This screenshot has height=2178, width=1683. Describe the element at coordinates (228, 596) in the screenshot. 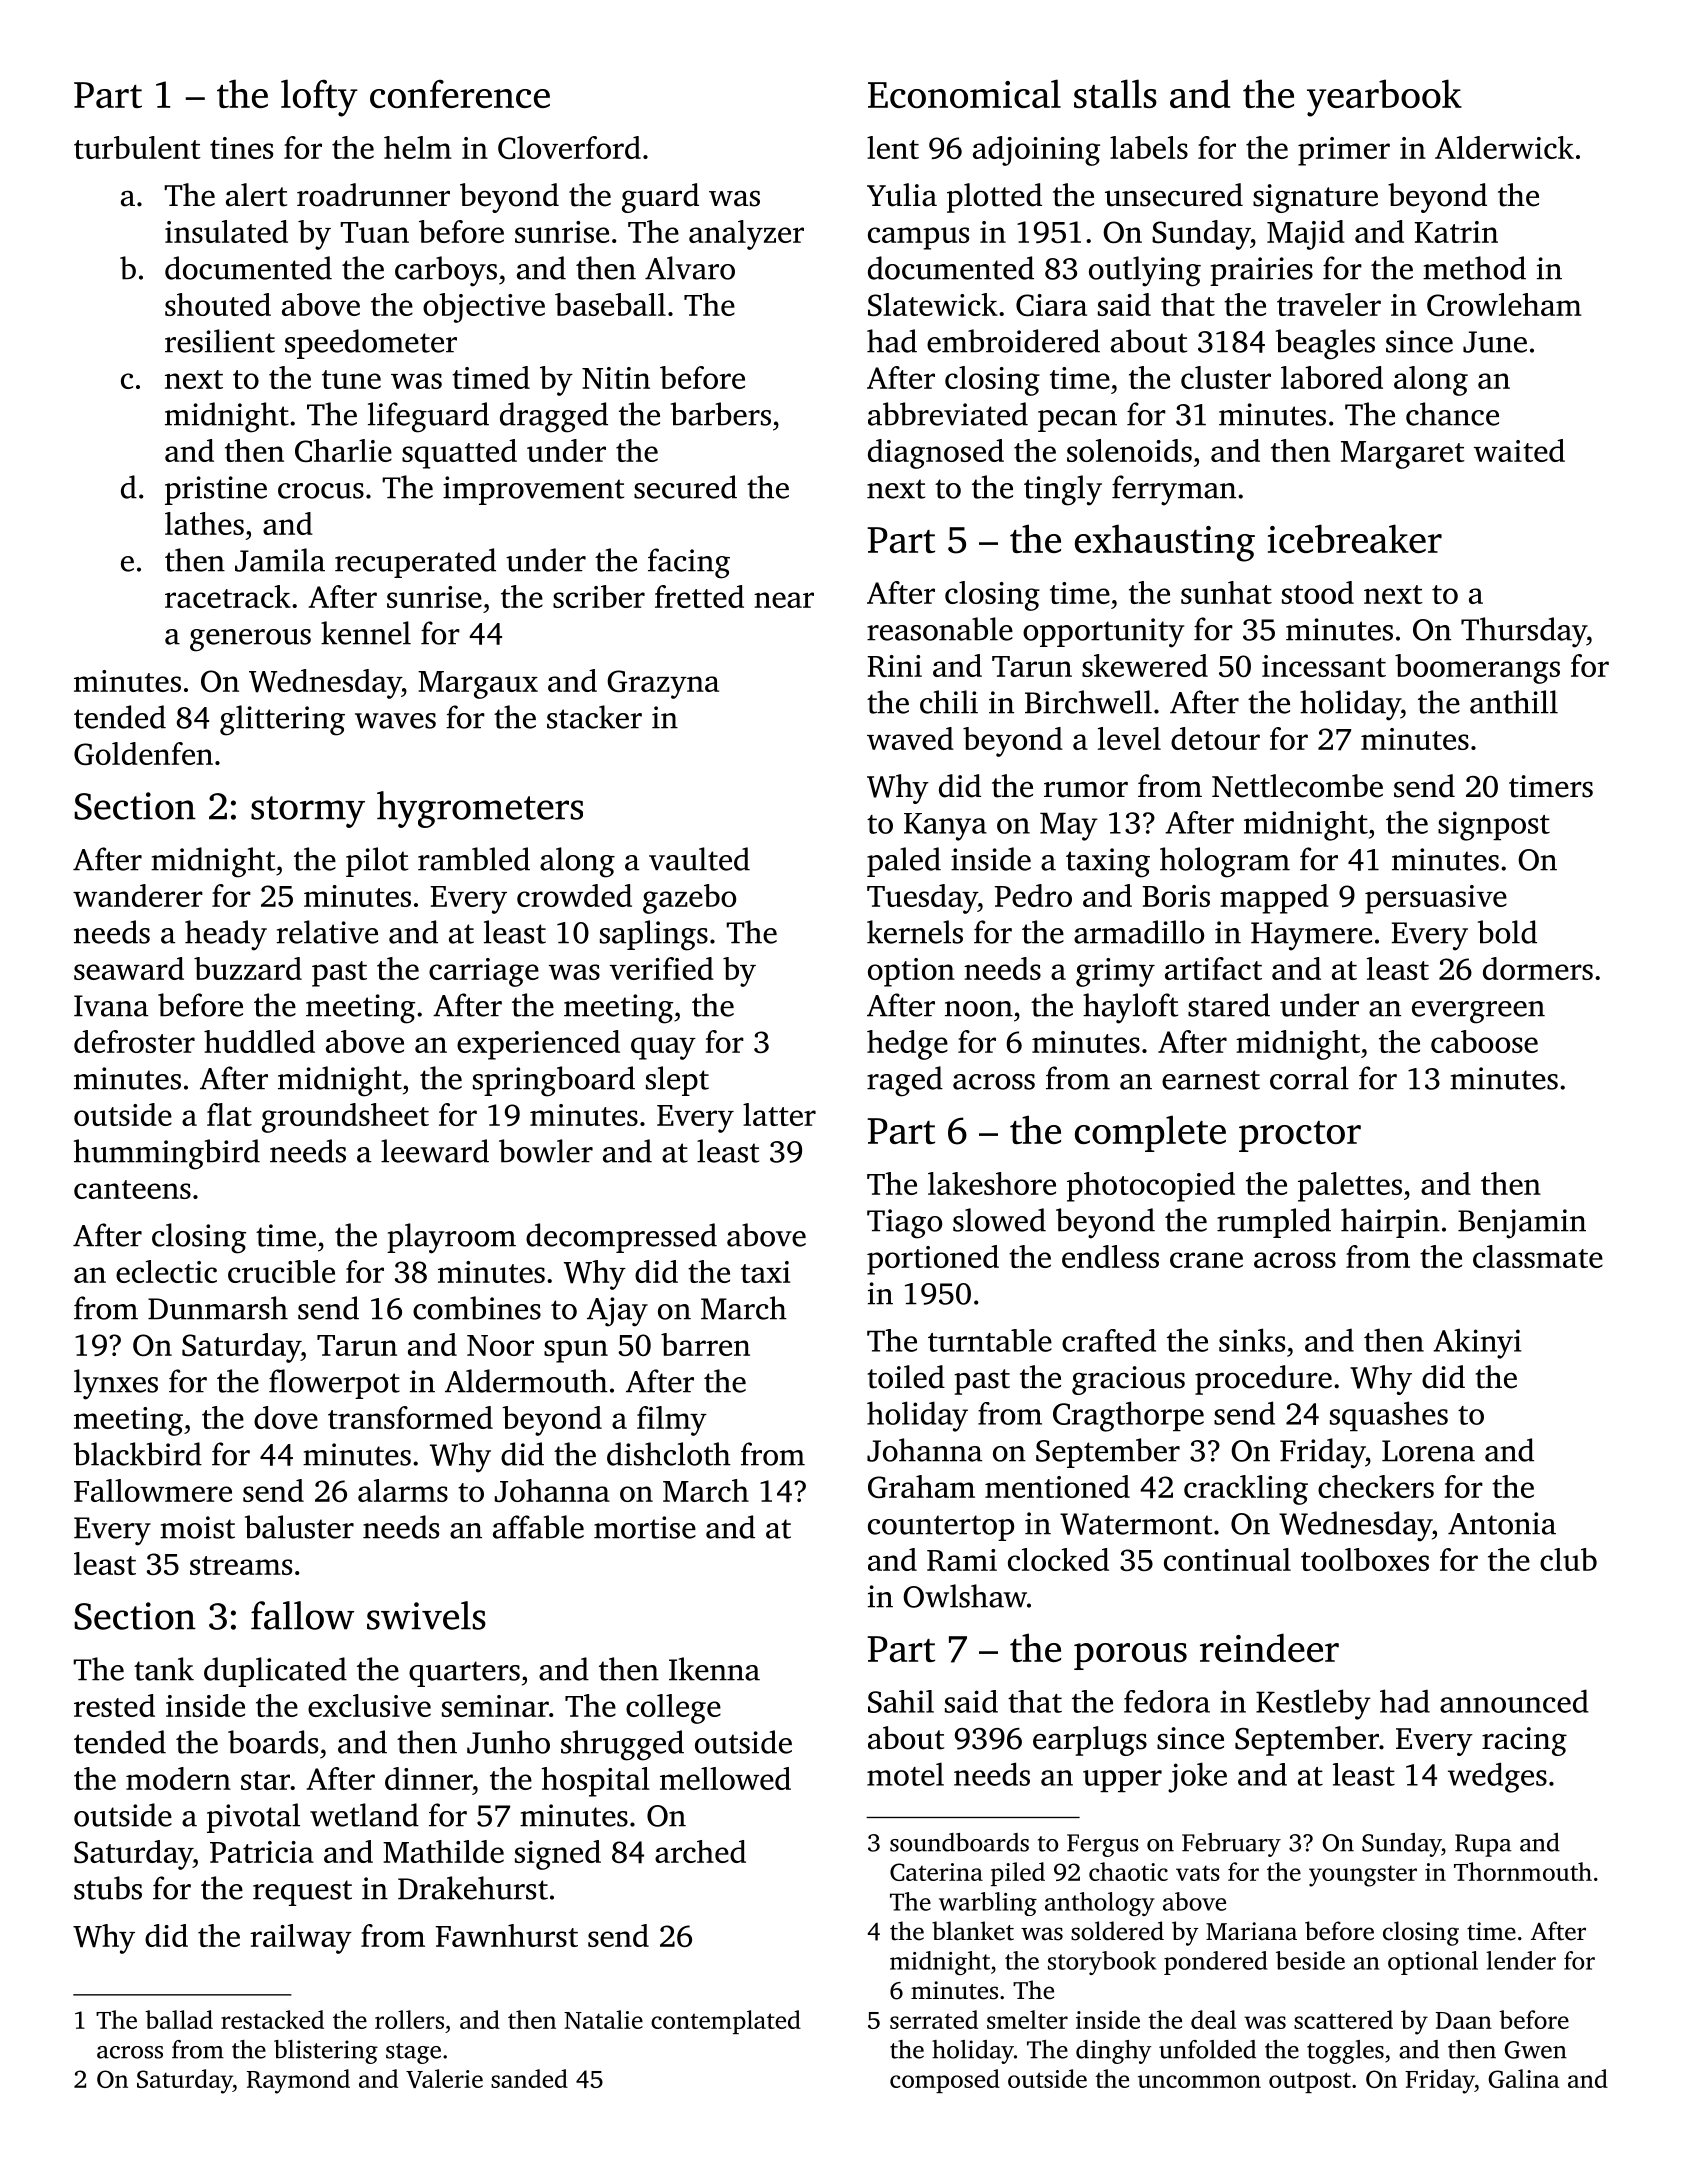

I see `racetrack` at that location.
